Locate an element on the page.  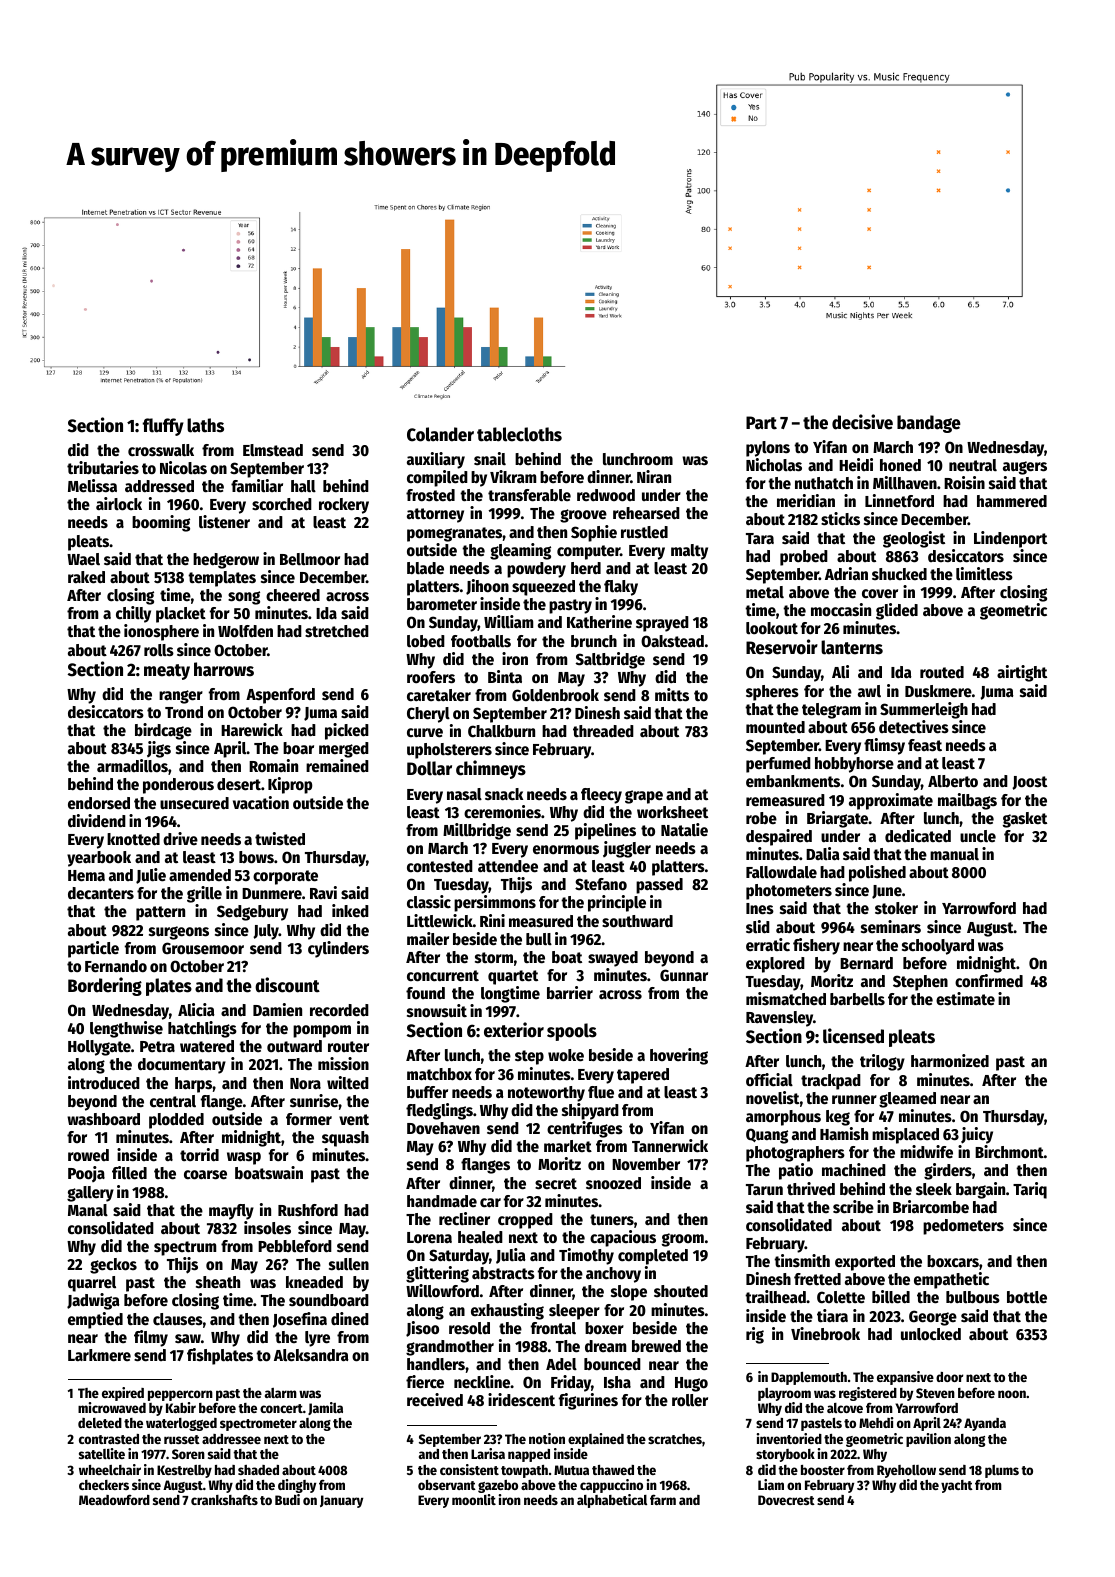
Briarcombe is located at coordinates (931, 1207).
